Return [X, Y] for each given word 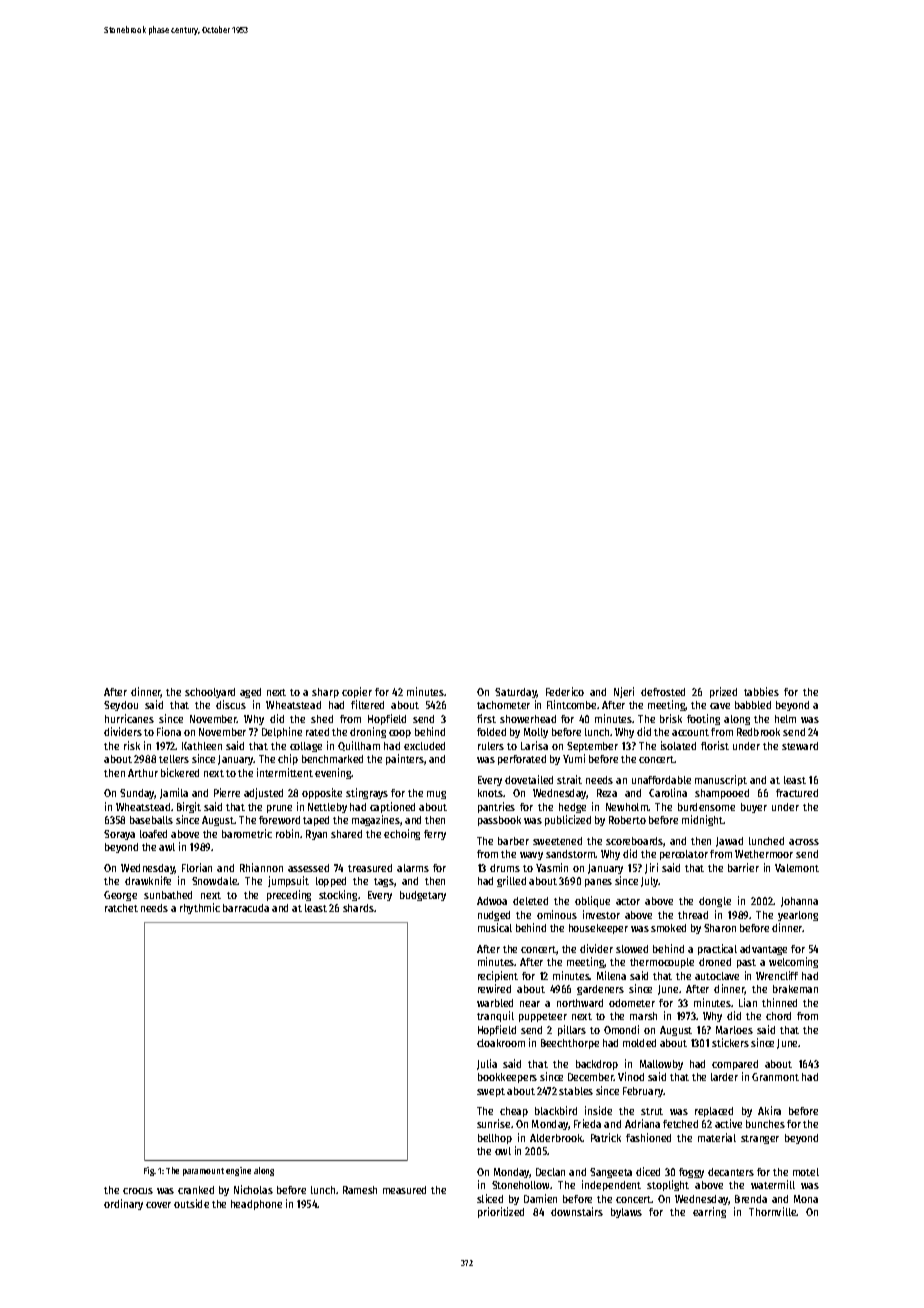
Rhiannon [261, 867]
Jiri [651, 868]
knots [490, 793]
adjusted [263, 793]
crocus [138, 1191]
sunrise [493, 1123]
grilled [511, 881]
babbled [753, 705]
